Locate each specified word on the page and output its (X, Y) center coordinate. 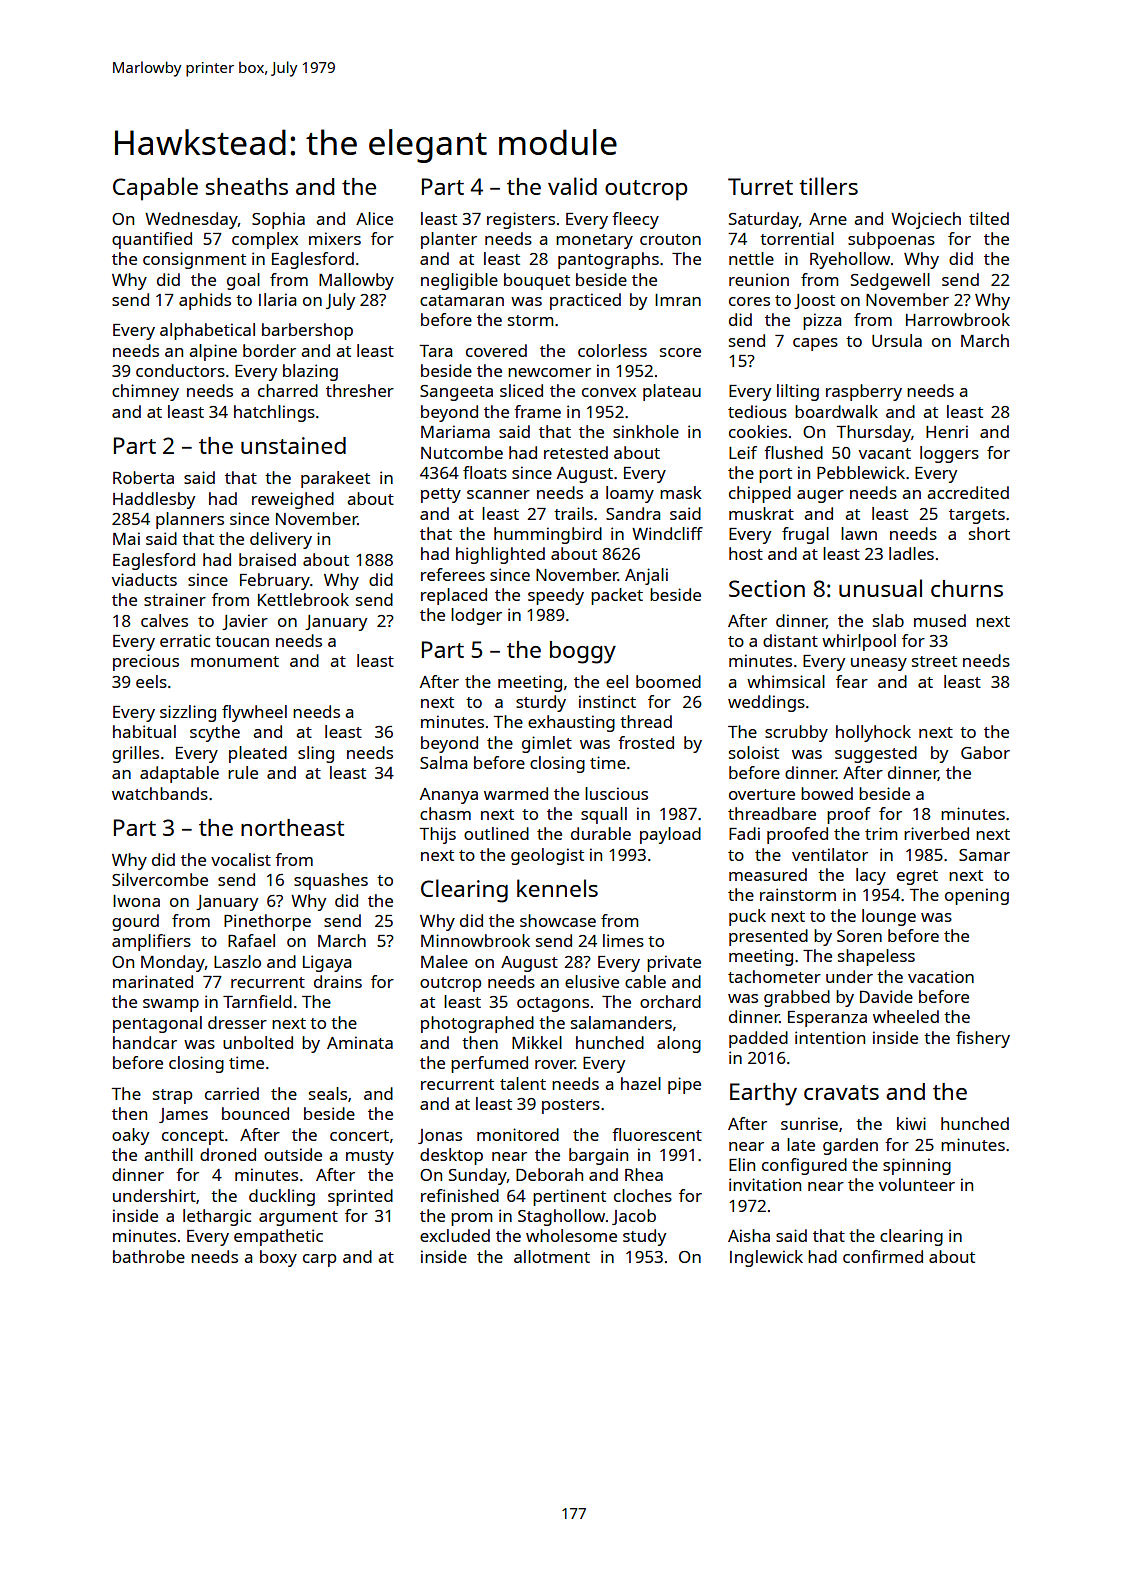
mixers (335, 238)
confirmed (883, 1256)
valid (572, 186)
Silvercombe (160, 879)
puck (747, 917)
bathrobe (149, 1256)
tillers (828, 186)
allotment (552, 1256)
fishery (983, 1039)
